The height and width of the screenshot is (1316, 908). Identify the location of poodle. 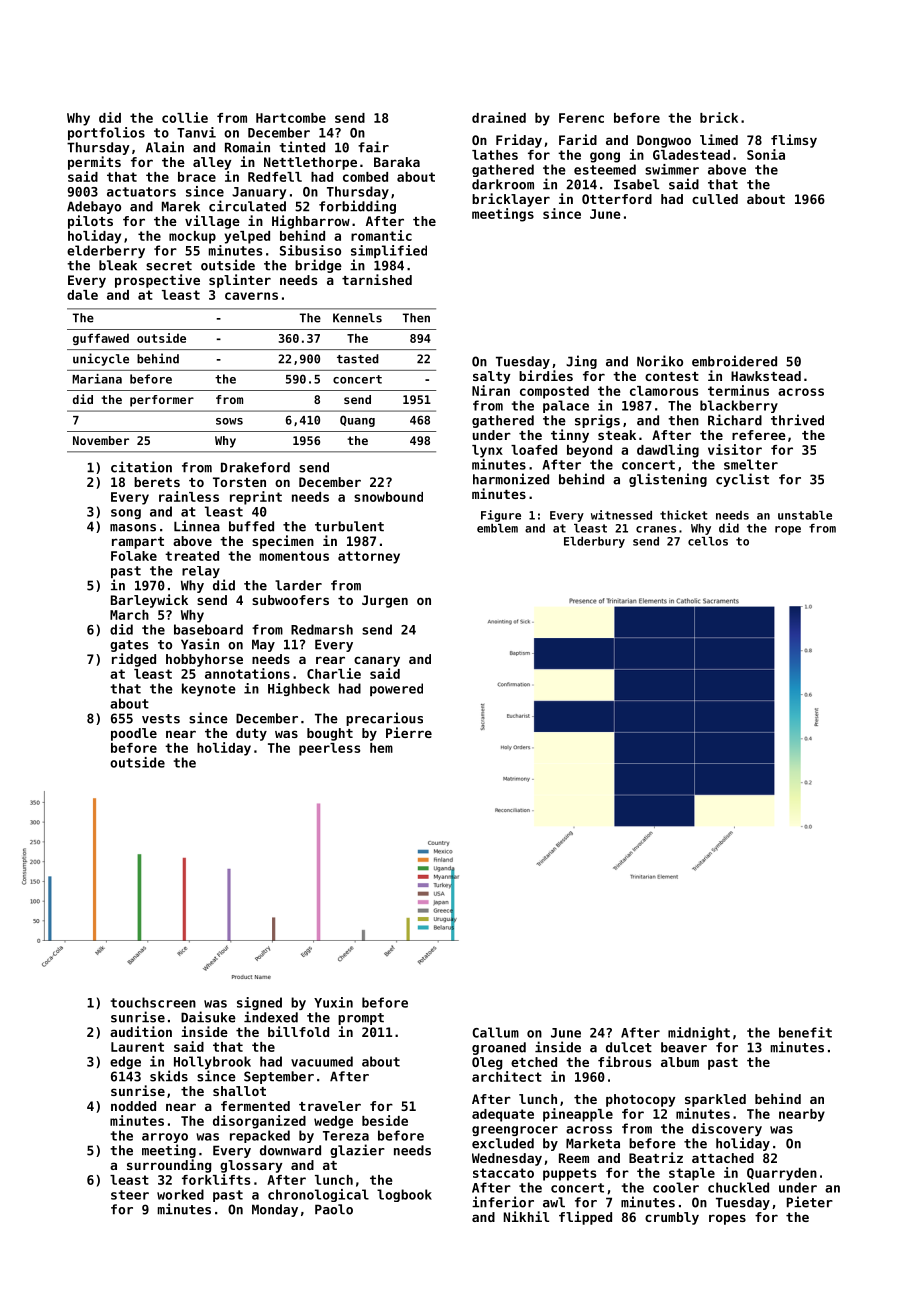
(134, 734).
